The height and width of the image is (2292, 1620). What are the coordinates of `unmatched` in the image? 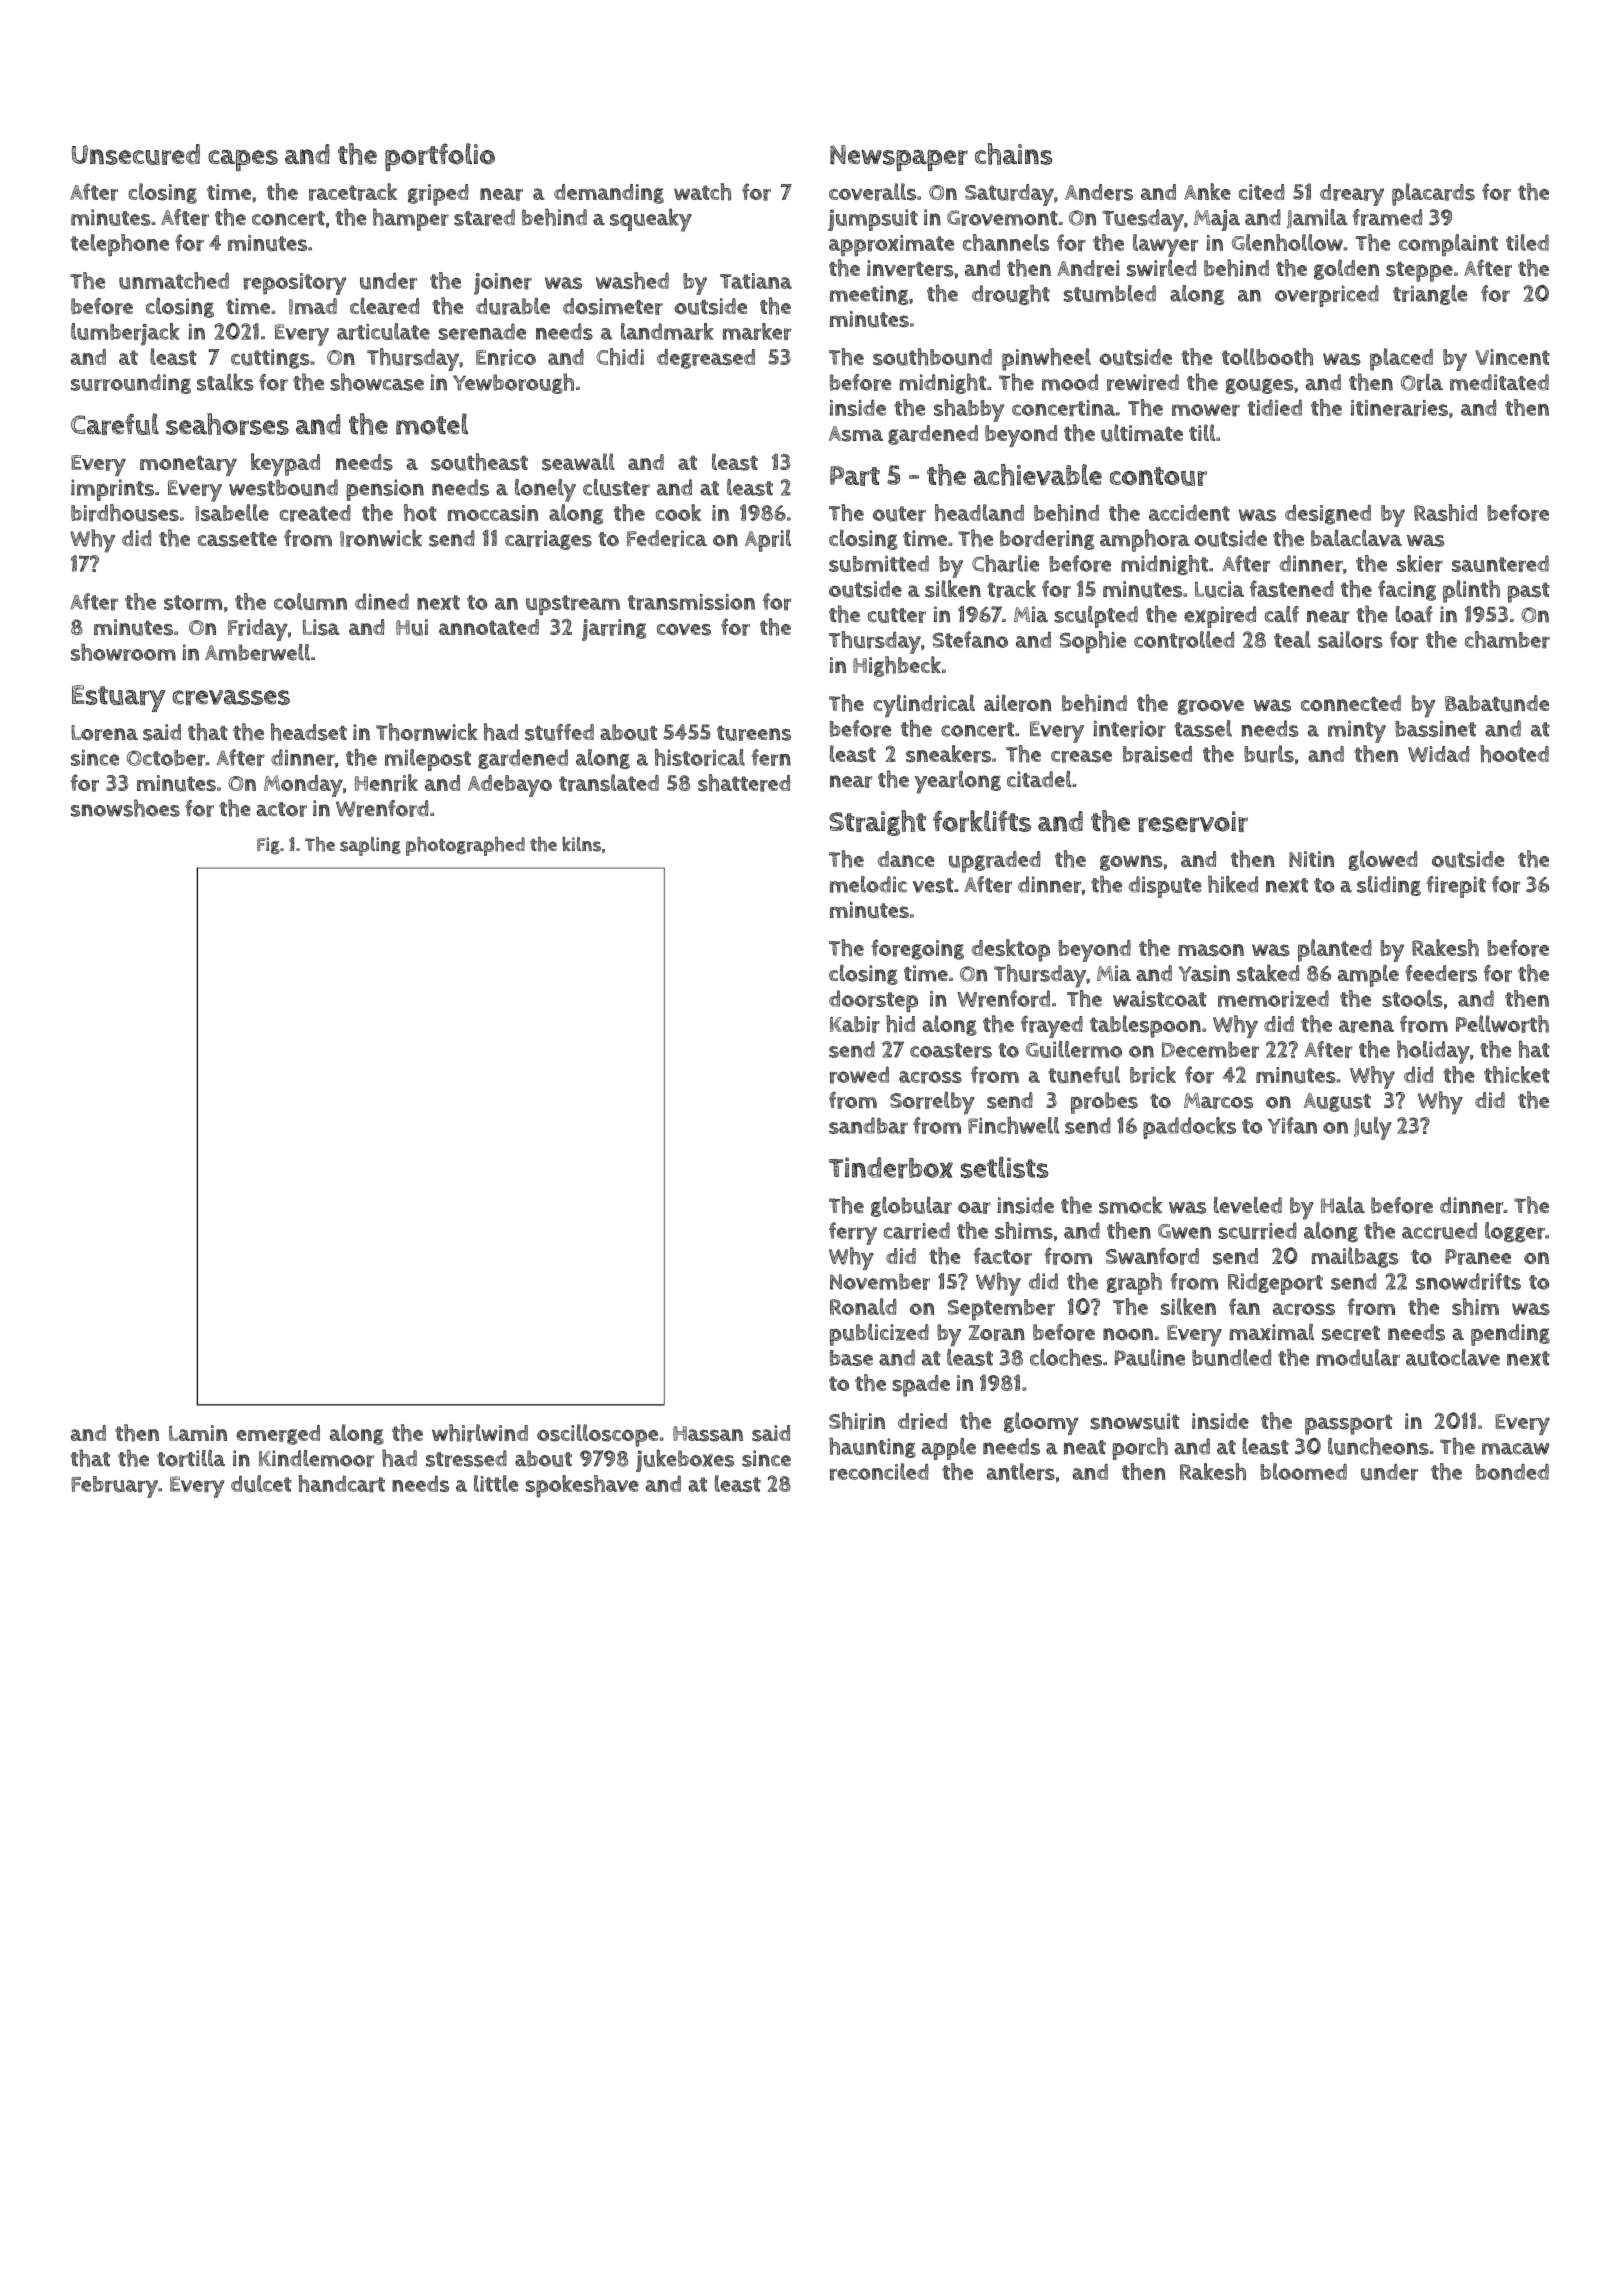 It's located at (174, 281).
